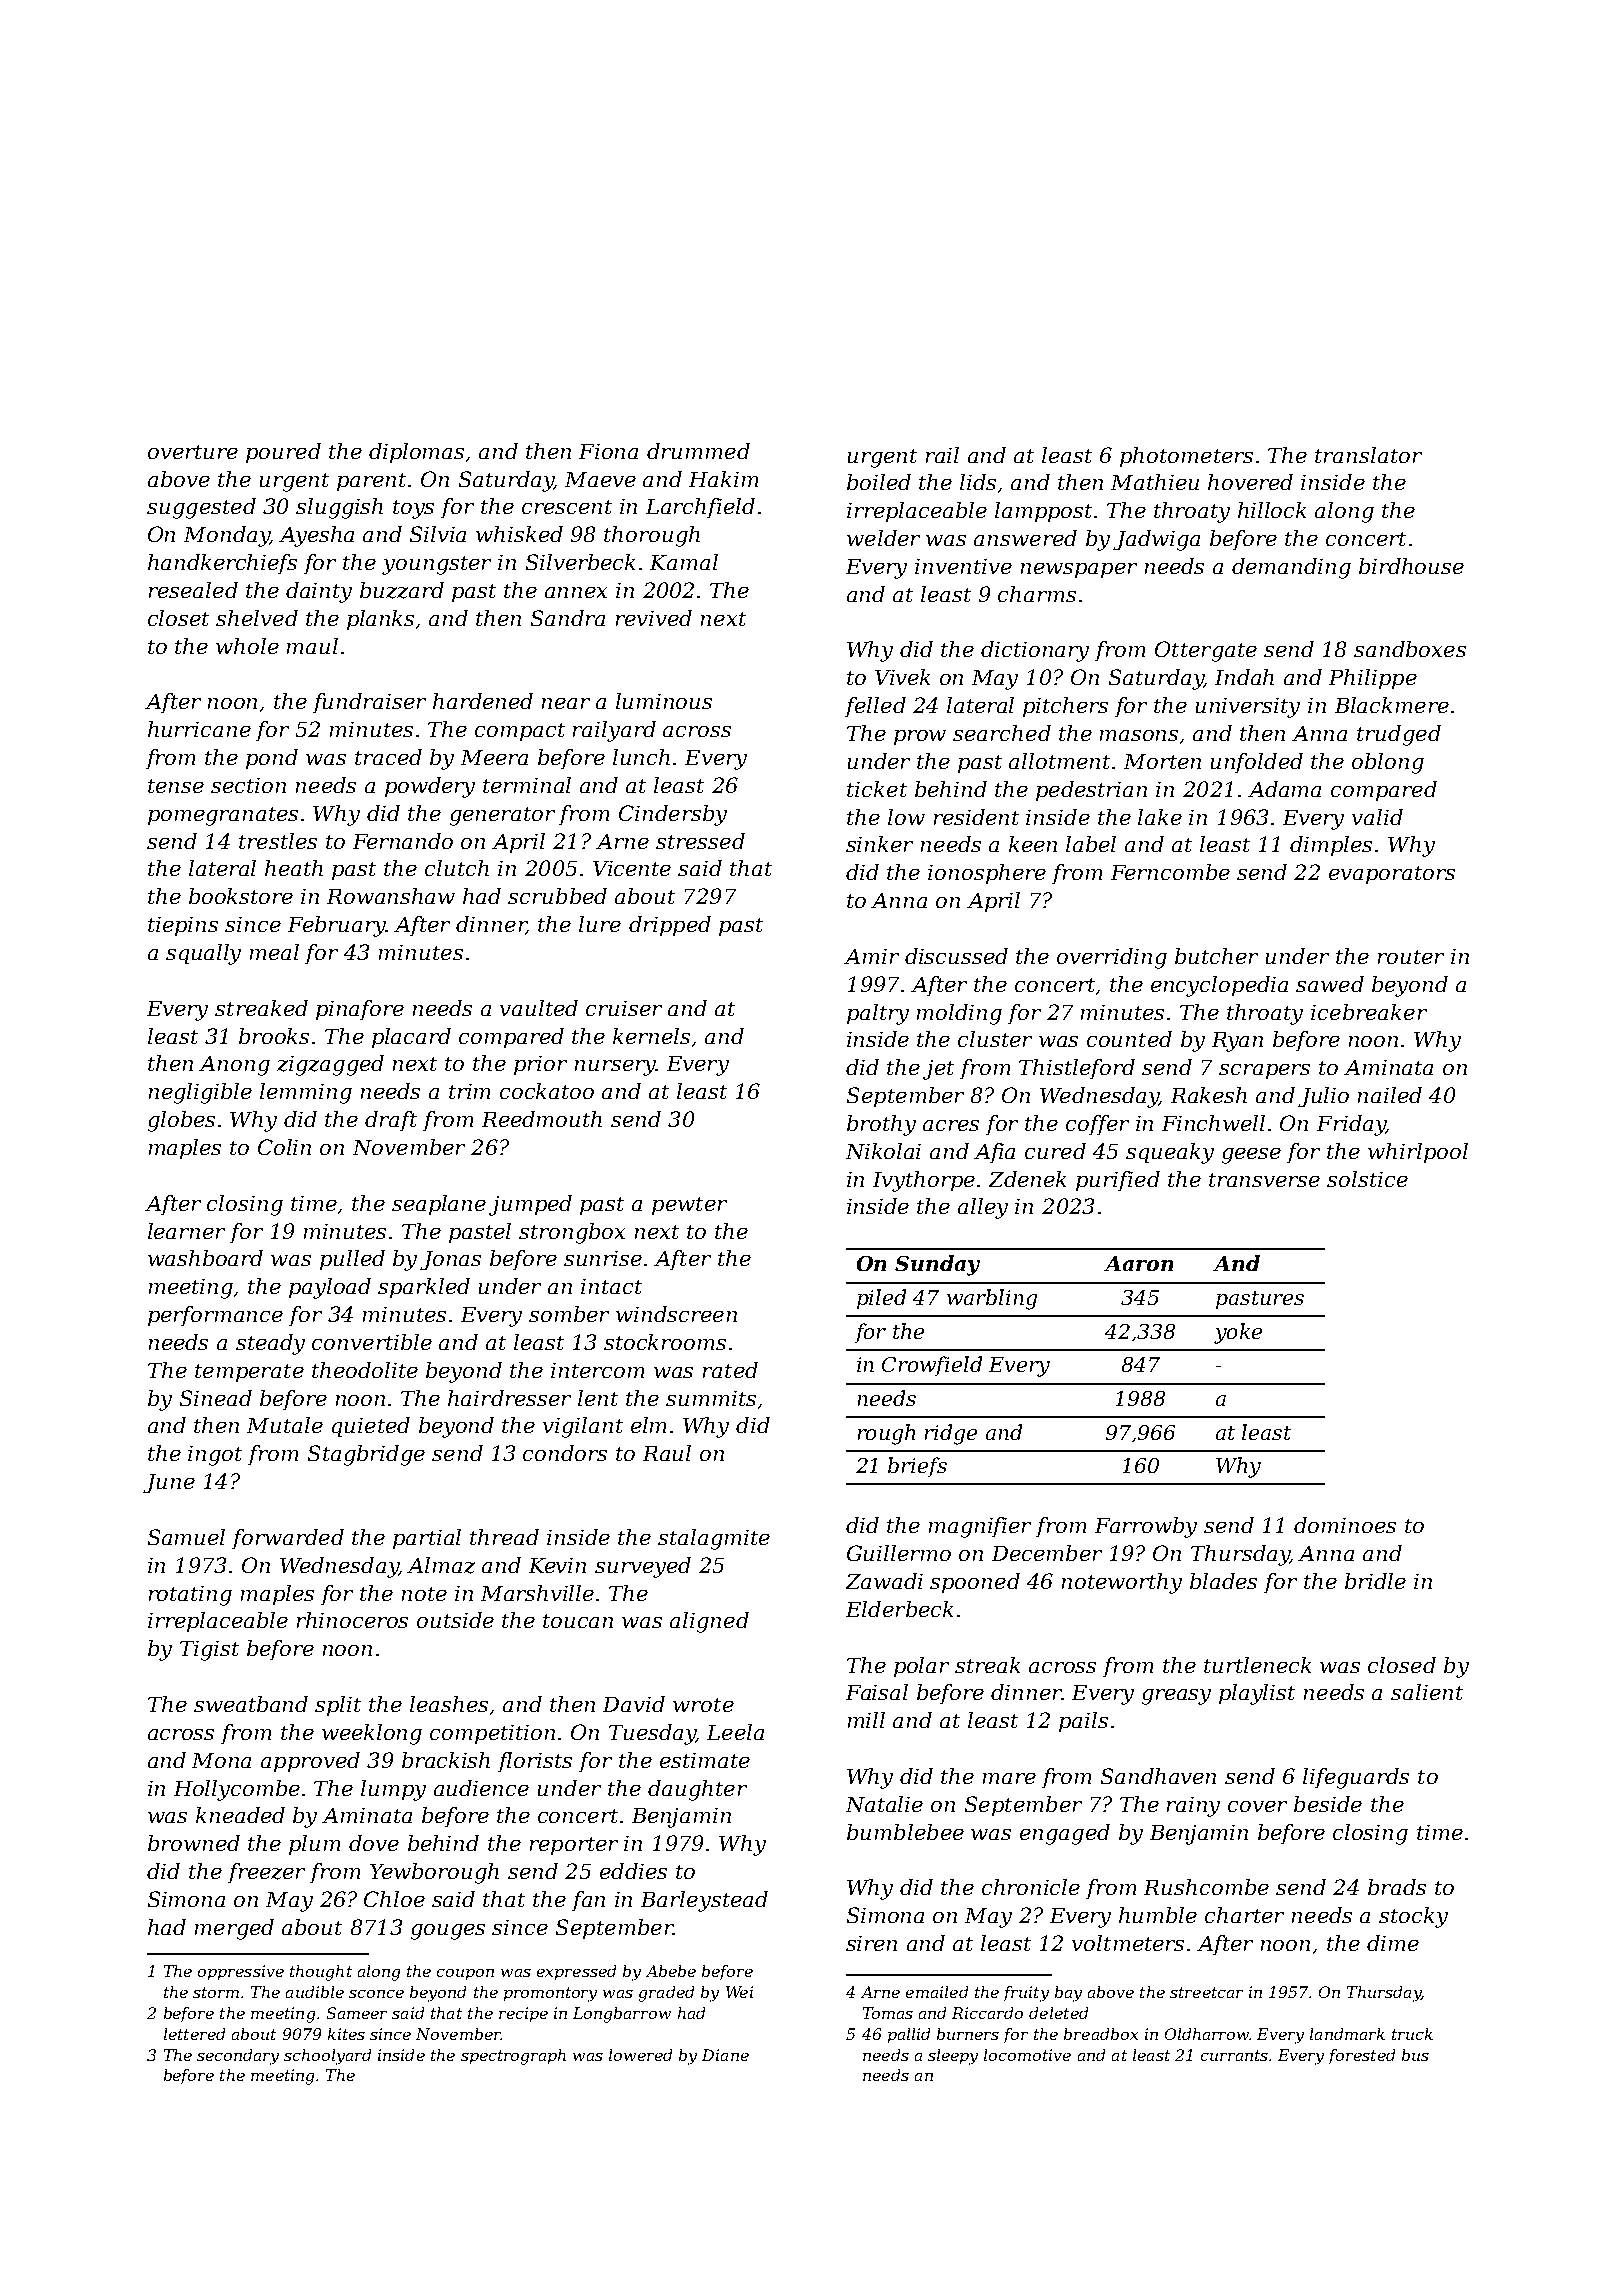 The height and width of the screenshot is (2292, 1620). Describe the element at coordinates (513, 2057) in the screenshot. I see `spectrograph` at that location.
